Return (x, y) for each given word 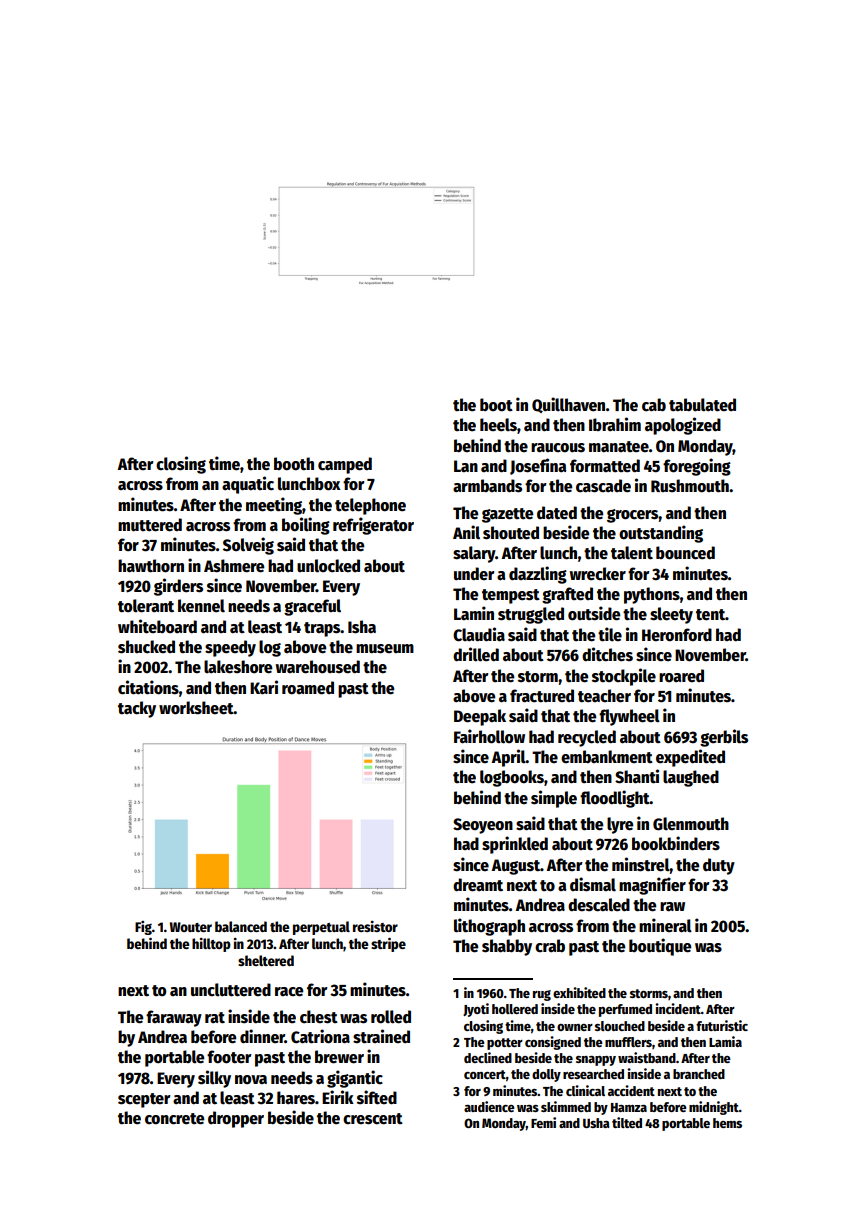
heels (498, 425)
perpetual (321, 928)
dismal (593, 884)
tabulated (702, 405)
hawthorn (151, 566)
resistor (375, 926)
